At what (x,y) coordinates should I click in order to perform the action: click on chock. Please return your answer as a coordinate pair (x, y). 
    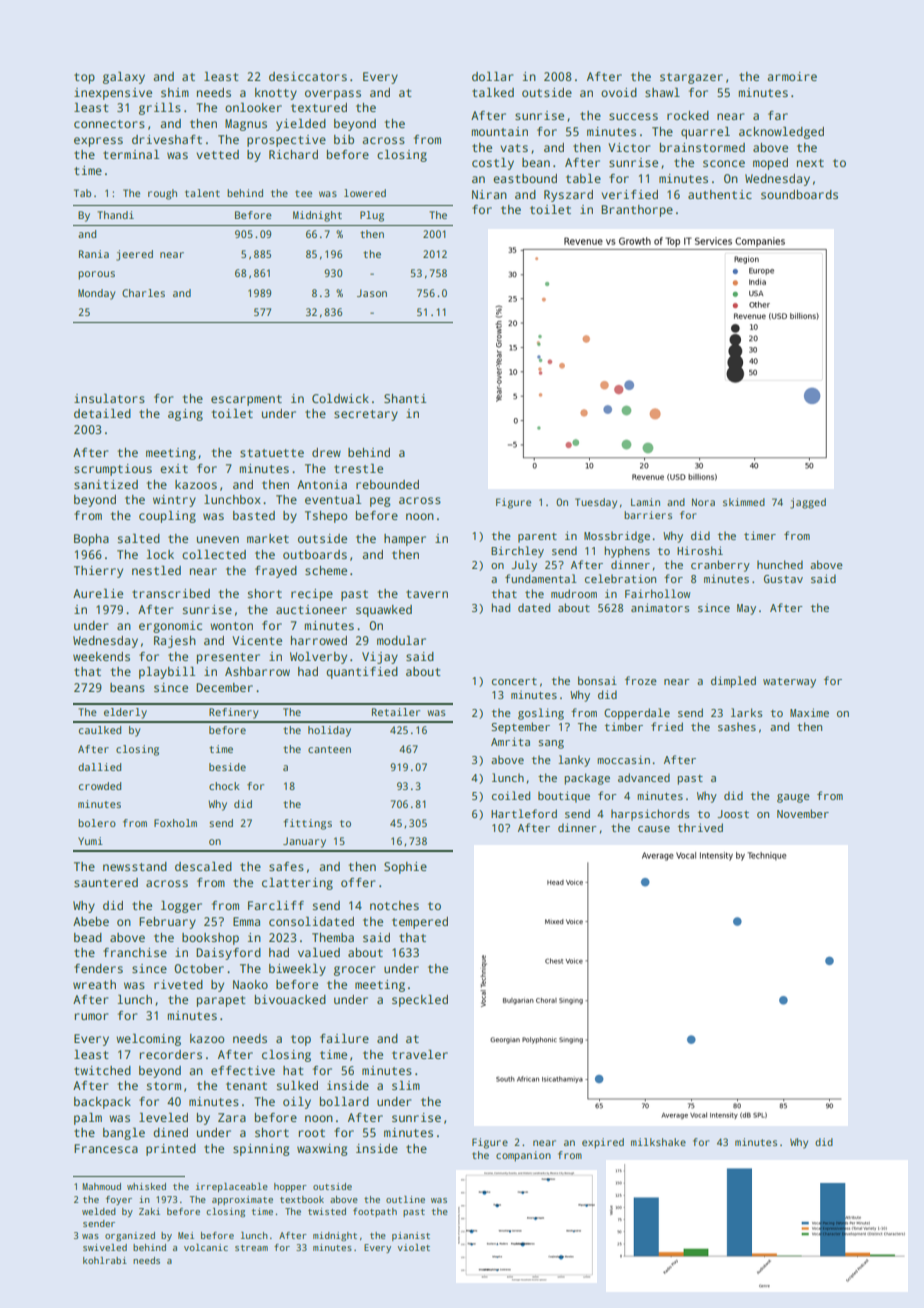
    Looking at the image, I should click on (224, 786).
